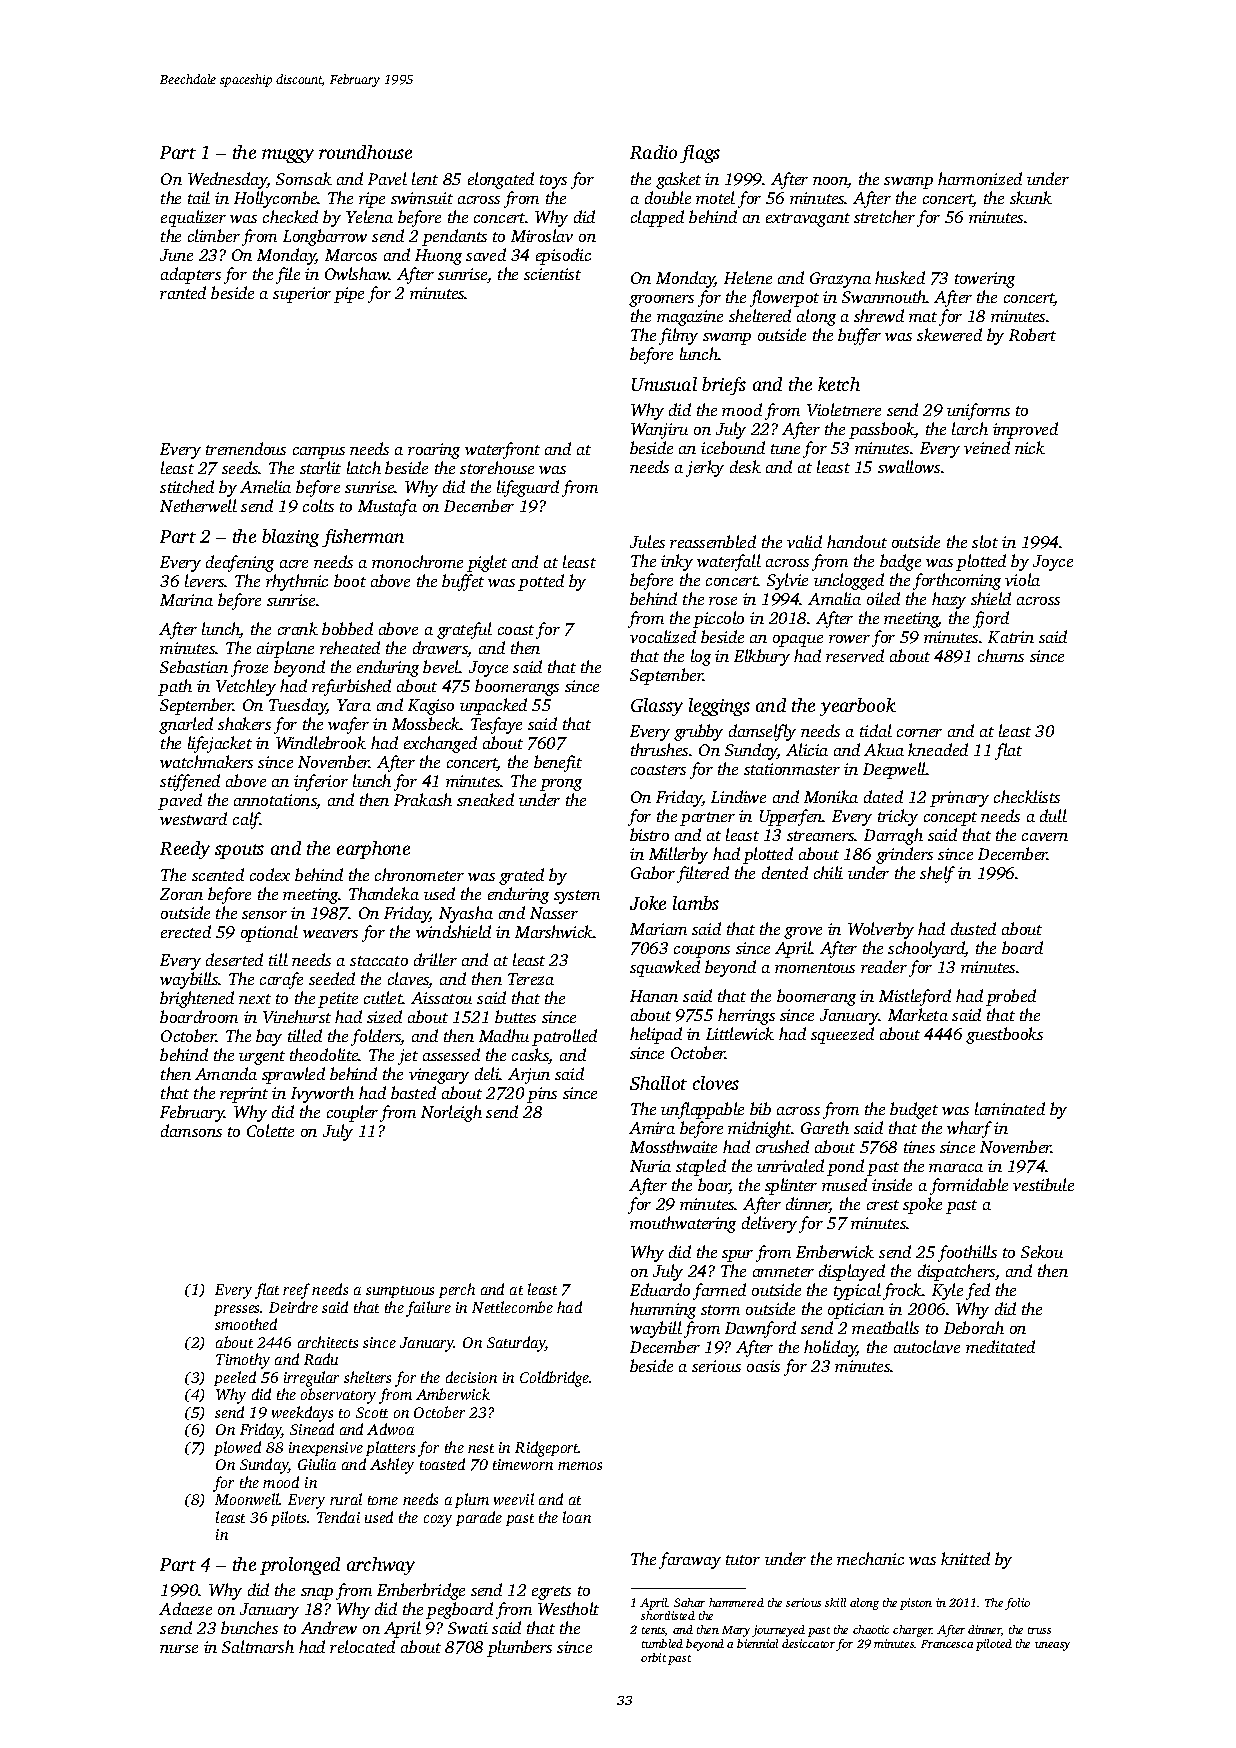 This screenshot has height=1748, width=1236. Describe the element at coordinates (514, 1499) in the screenshot. I see `weevil` at that location.
